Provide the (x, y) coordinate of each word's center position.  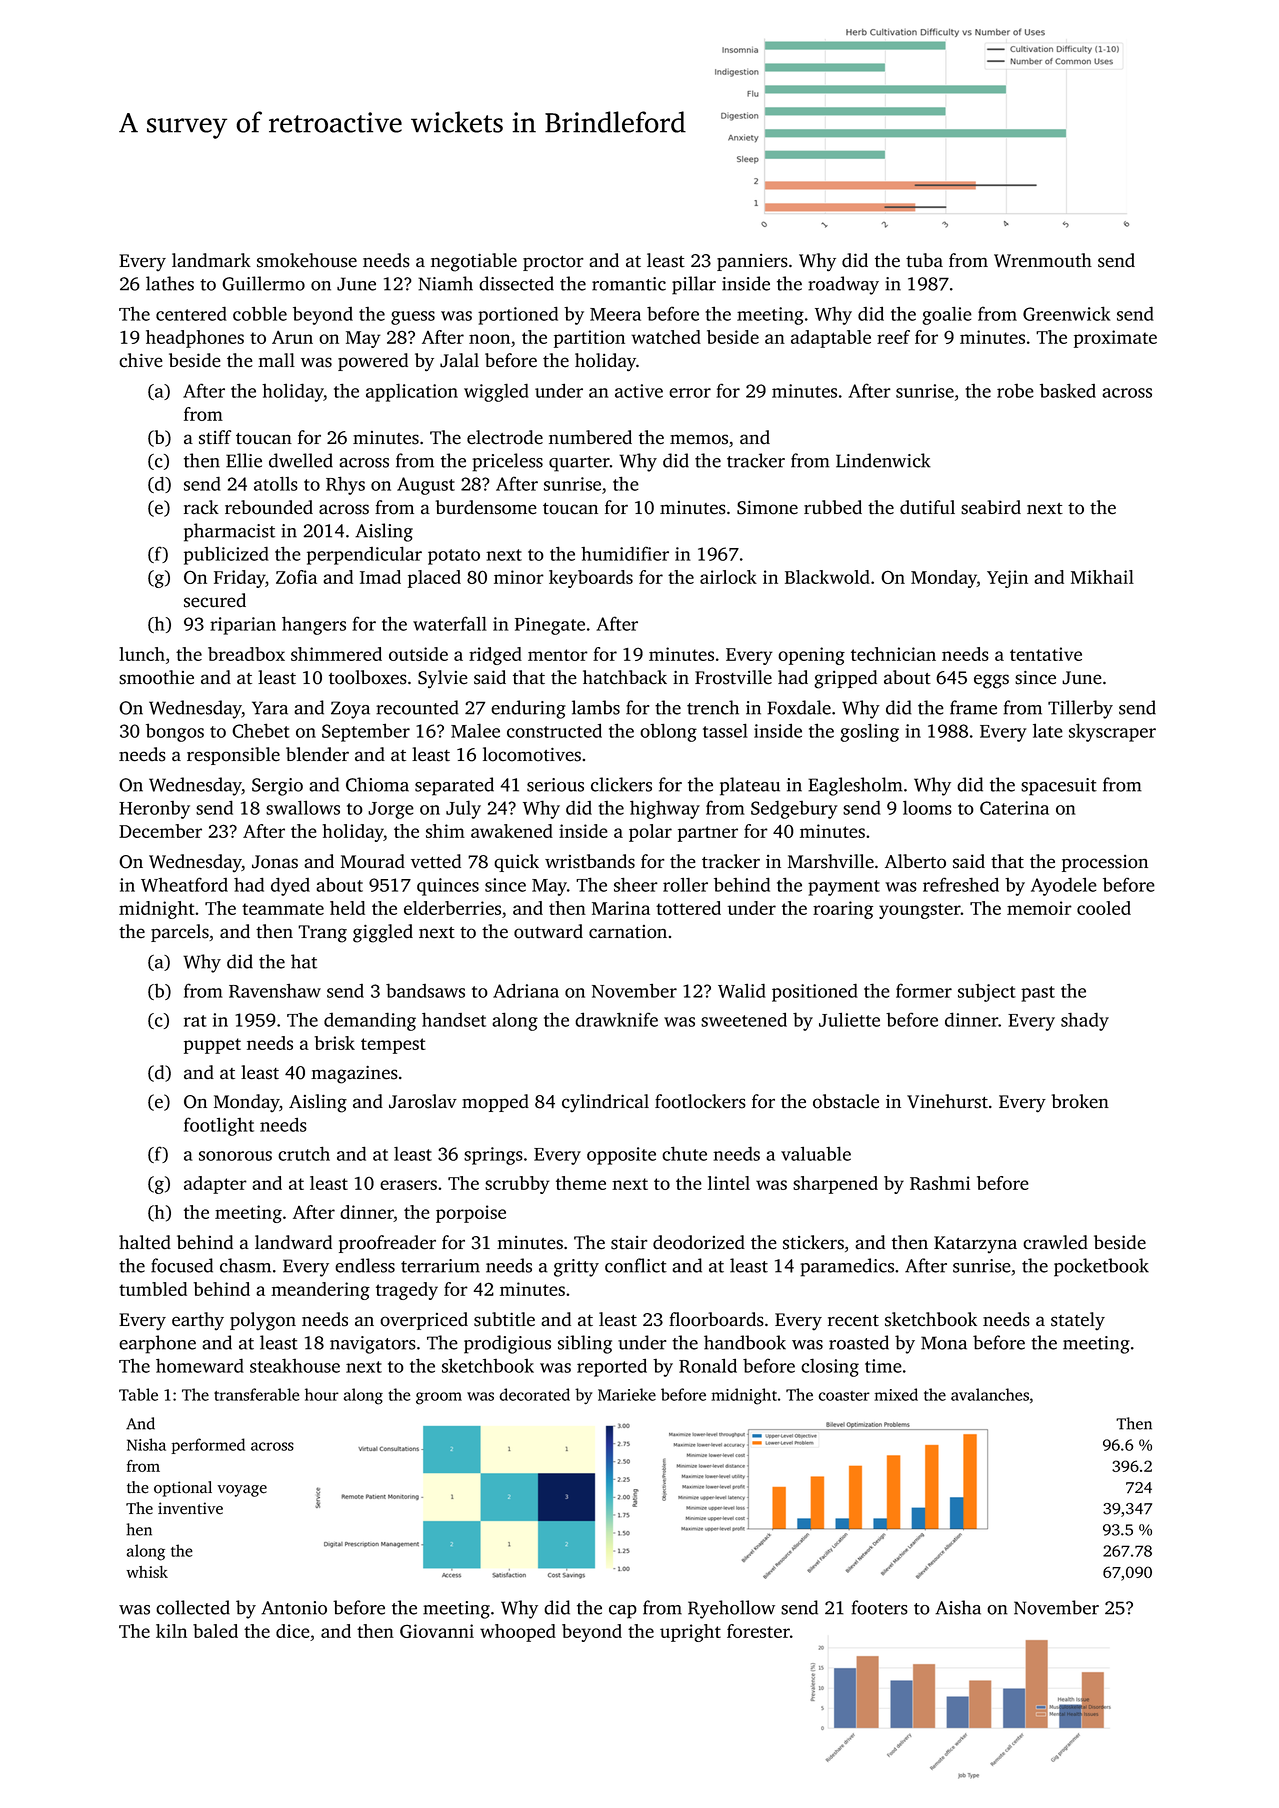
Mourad (373, 861)
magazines (354, 1075)
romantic (629, 284)
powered (373, 362)
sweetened (744, 1019)
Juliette (849, 1019)
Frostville (733, 677)
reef (893, 337)
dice (293, 1631)
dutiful (927, 507)
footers (879, 1607)
